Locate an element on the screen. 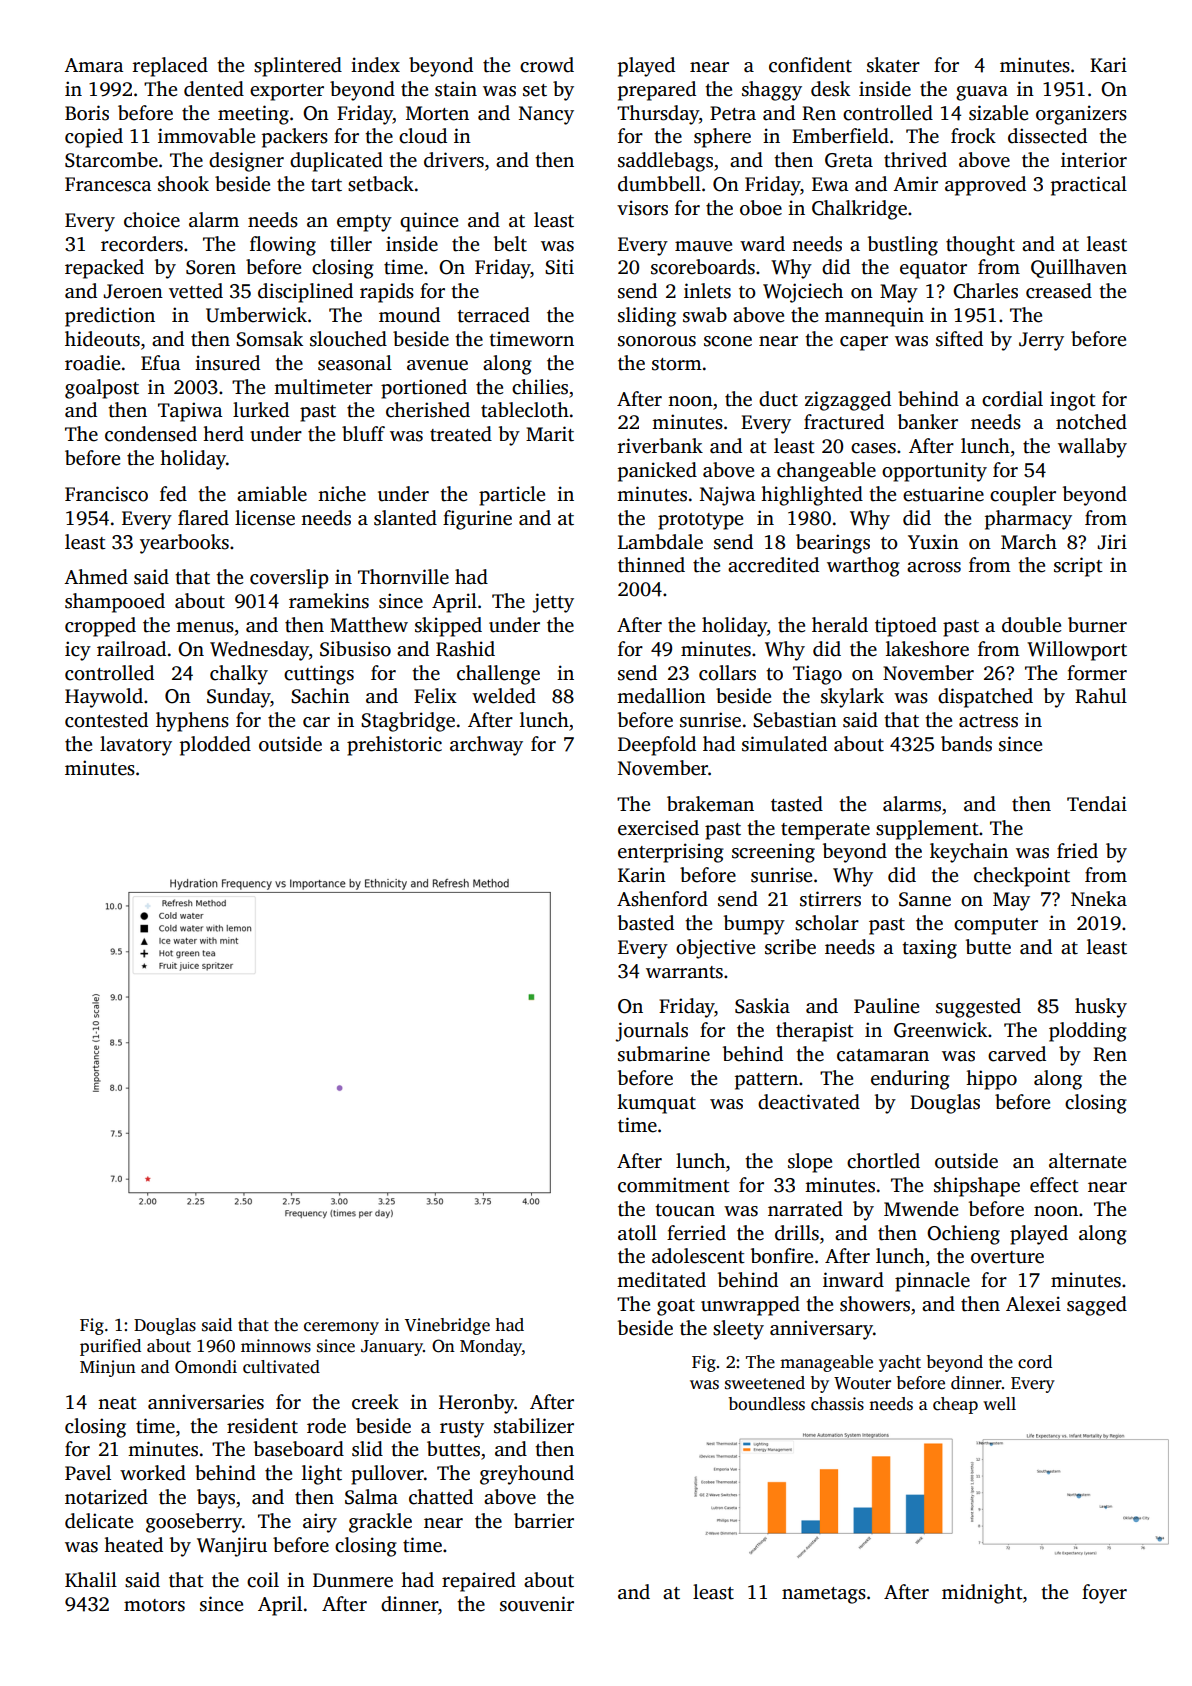 The image size is (1192, 1686). plodded is located at coordinates (215, 746).
